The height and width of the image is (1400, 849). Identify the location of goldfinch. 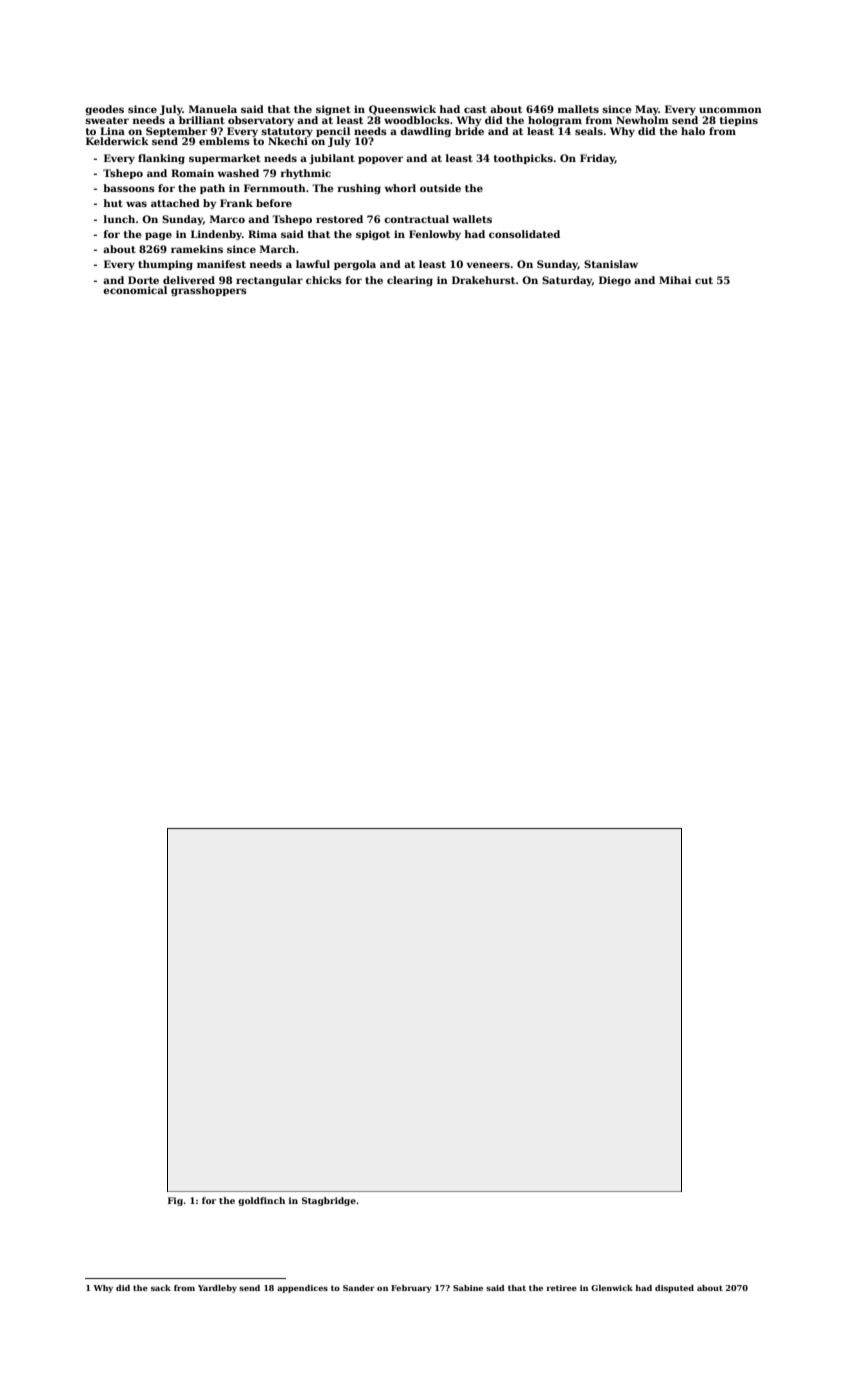
(261, 1201).
